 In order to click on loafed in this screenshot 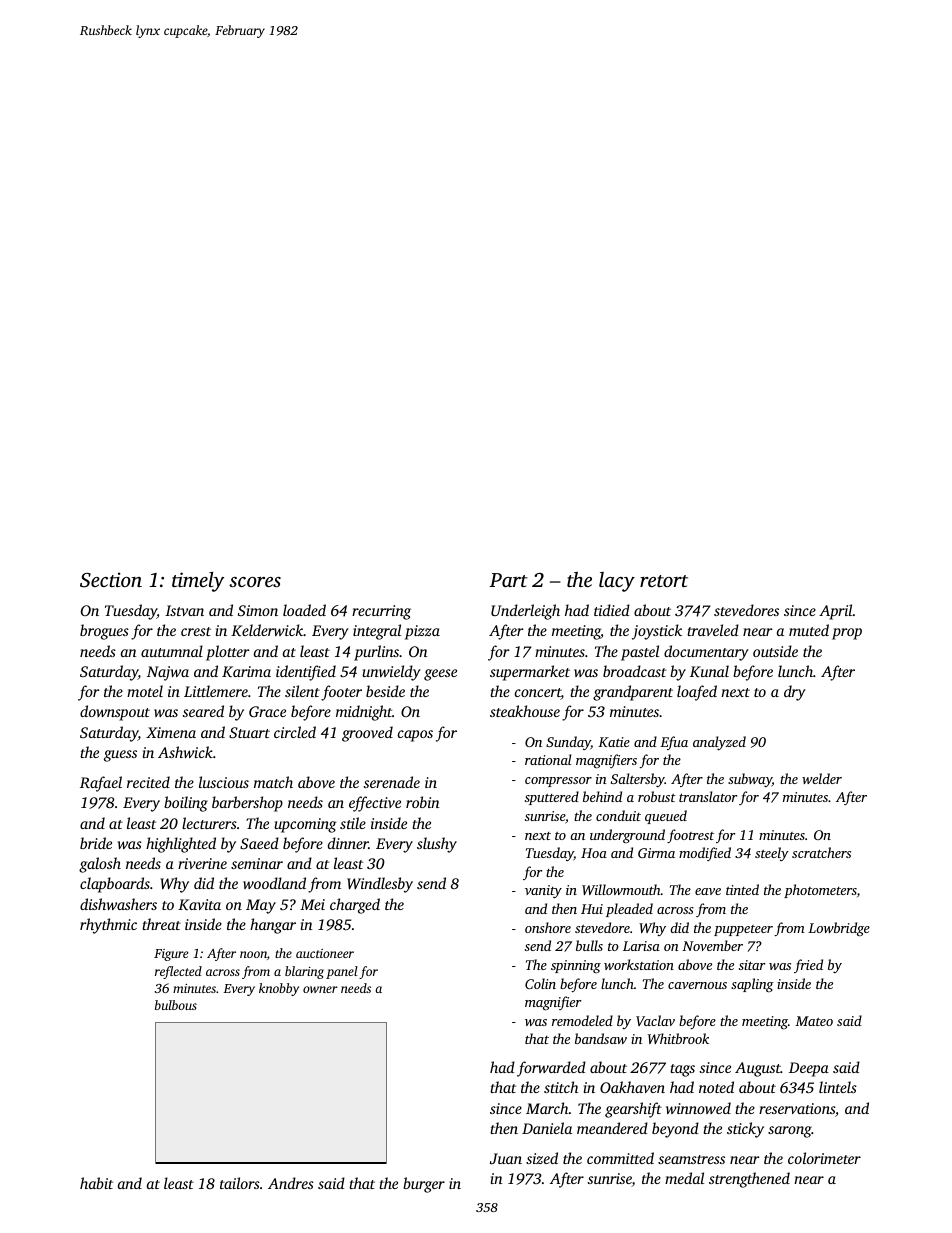, I will do `click(697, 693)`.
